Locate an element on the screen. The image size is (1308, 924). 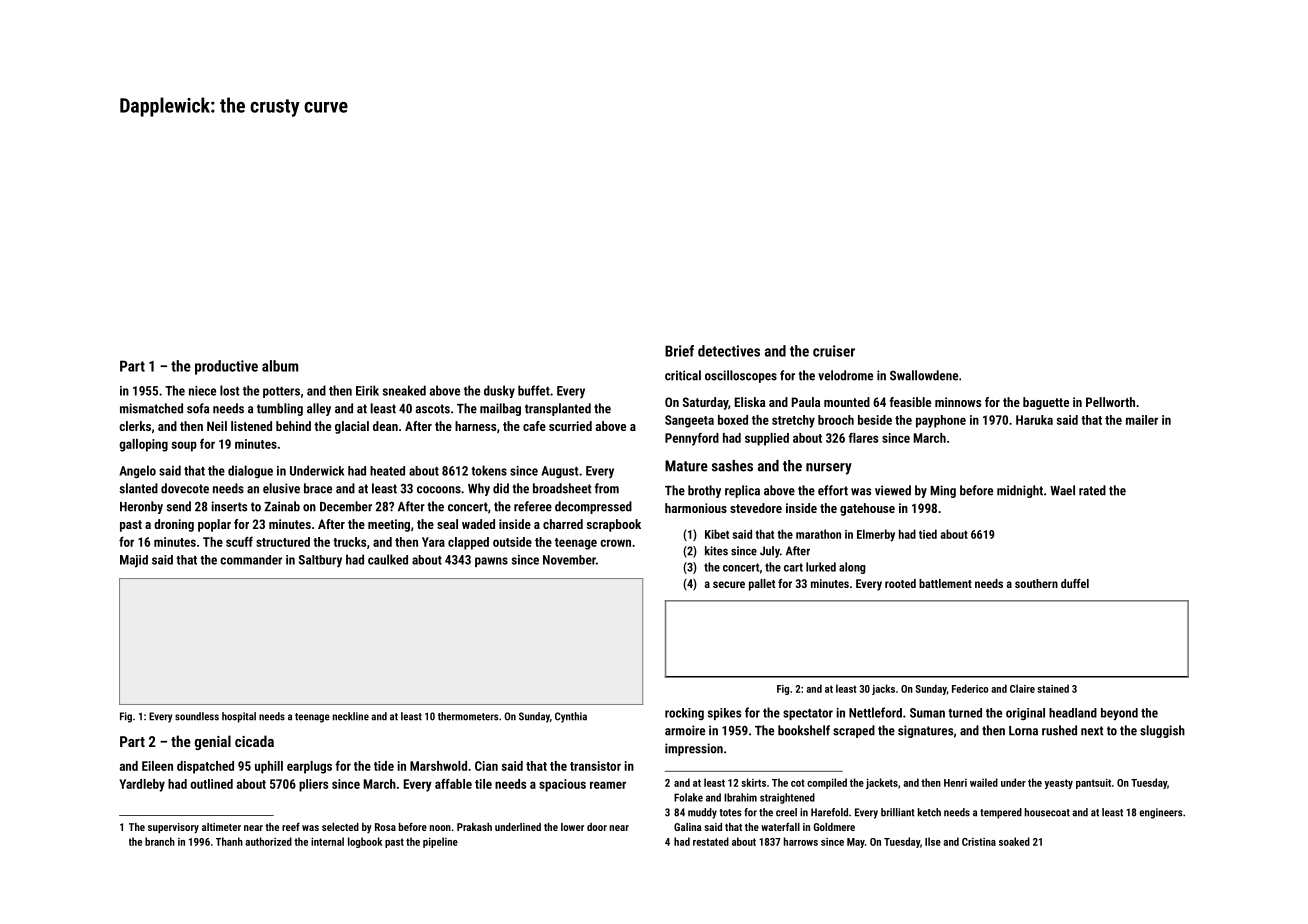
cicada is located at coordinates (254, 741).
